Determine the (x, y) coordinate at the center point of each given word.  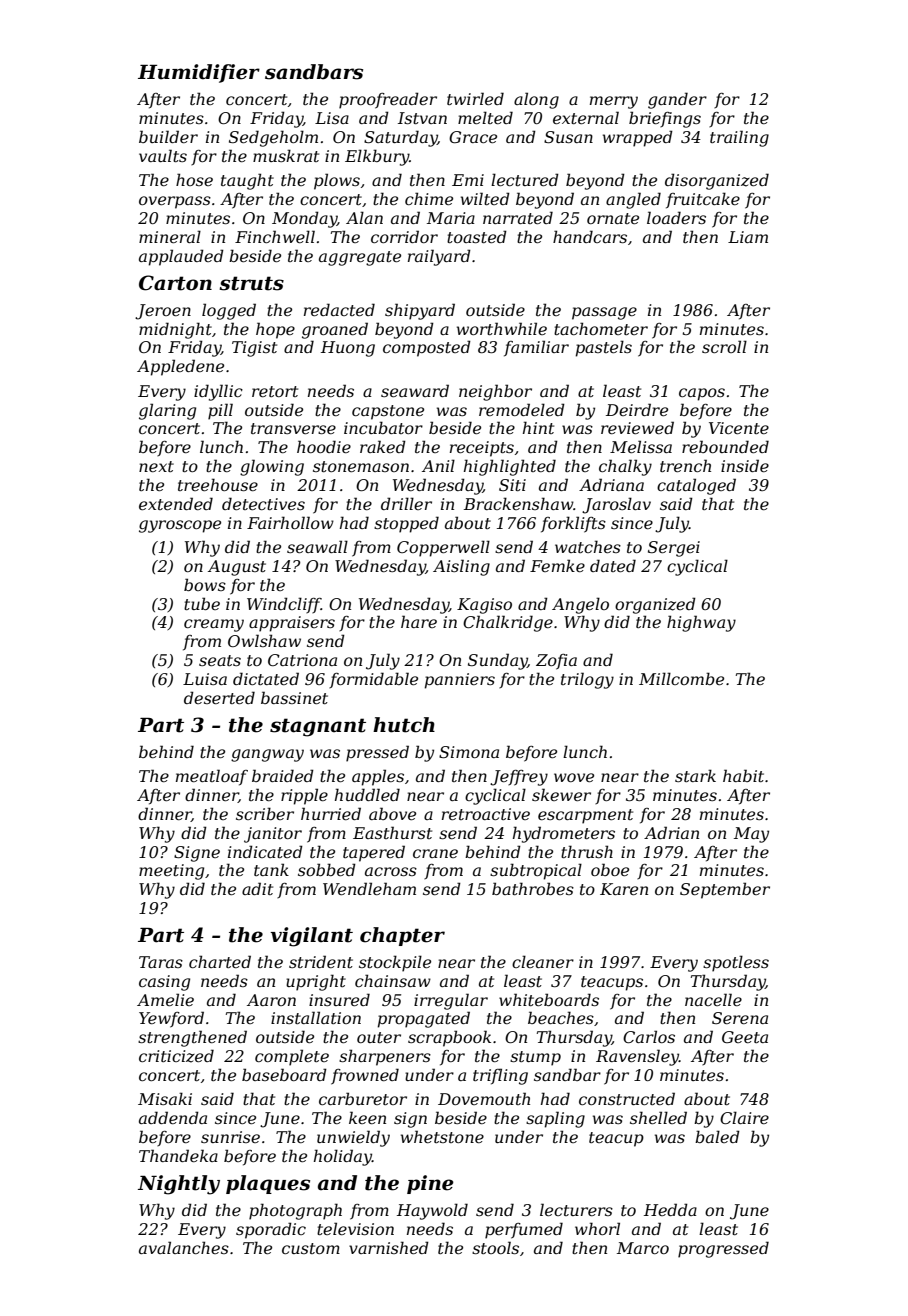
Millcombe (681, 678)
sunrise (230, 1137)
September (725, 890)
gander (677, 100)
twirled (475, 98)
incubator (383, 427)
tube (202, 603)
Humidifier (199, 73)
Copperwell (443, 548)
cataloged (696, 486)
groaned (335, 330)
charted (220, 961)
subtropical (536, 871)
